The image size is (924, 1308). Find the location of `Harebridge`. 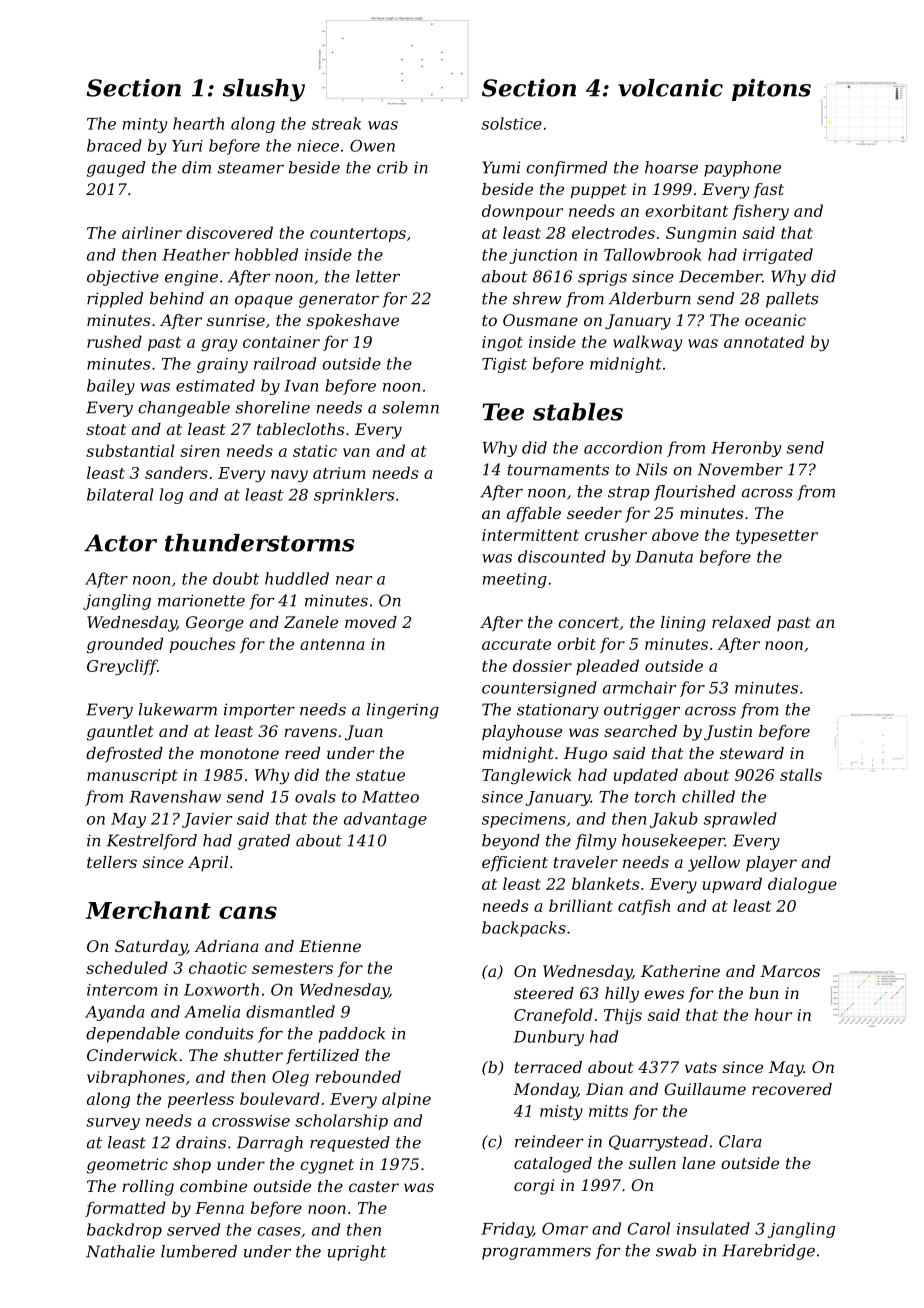

Harebridge is located at coordinates (768, 1252).
